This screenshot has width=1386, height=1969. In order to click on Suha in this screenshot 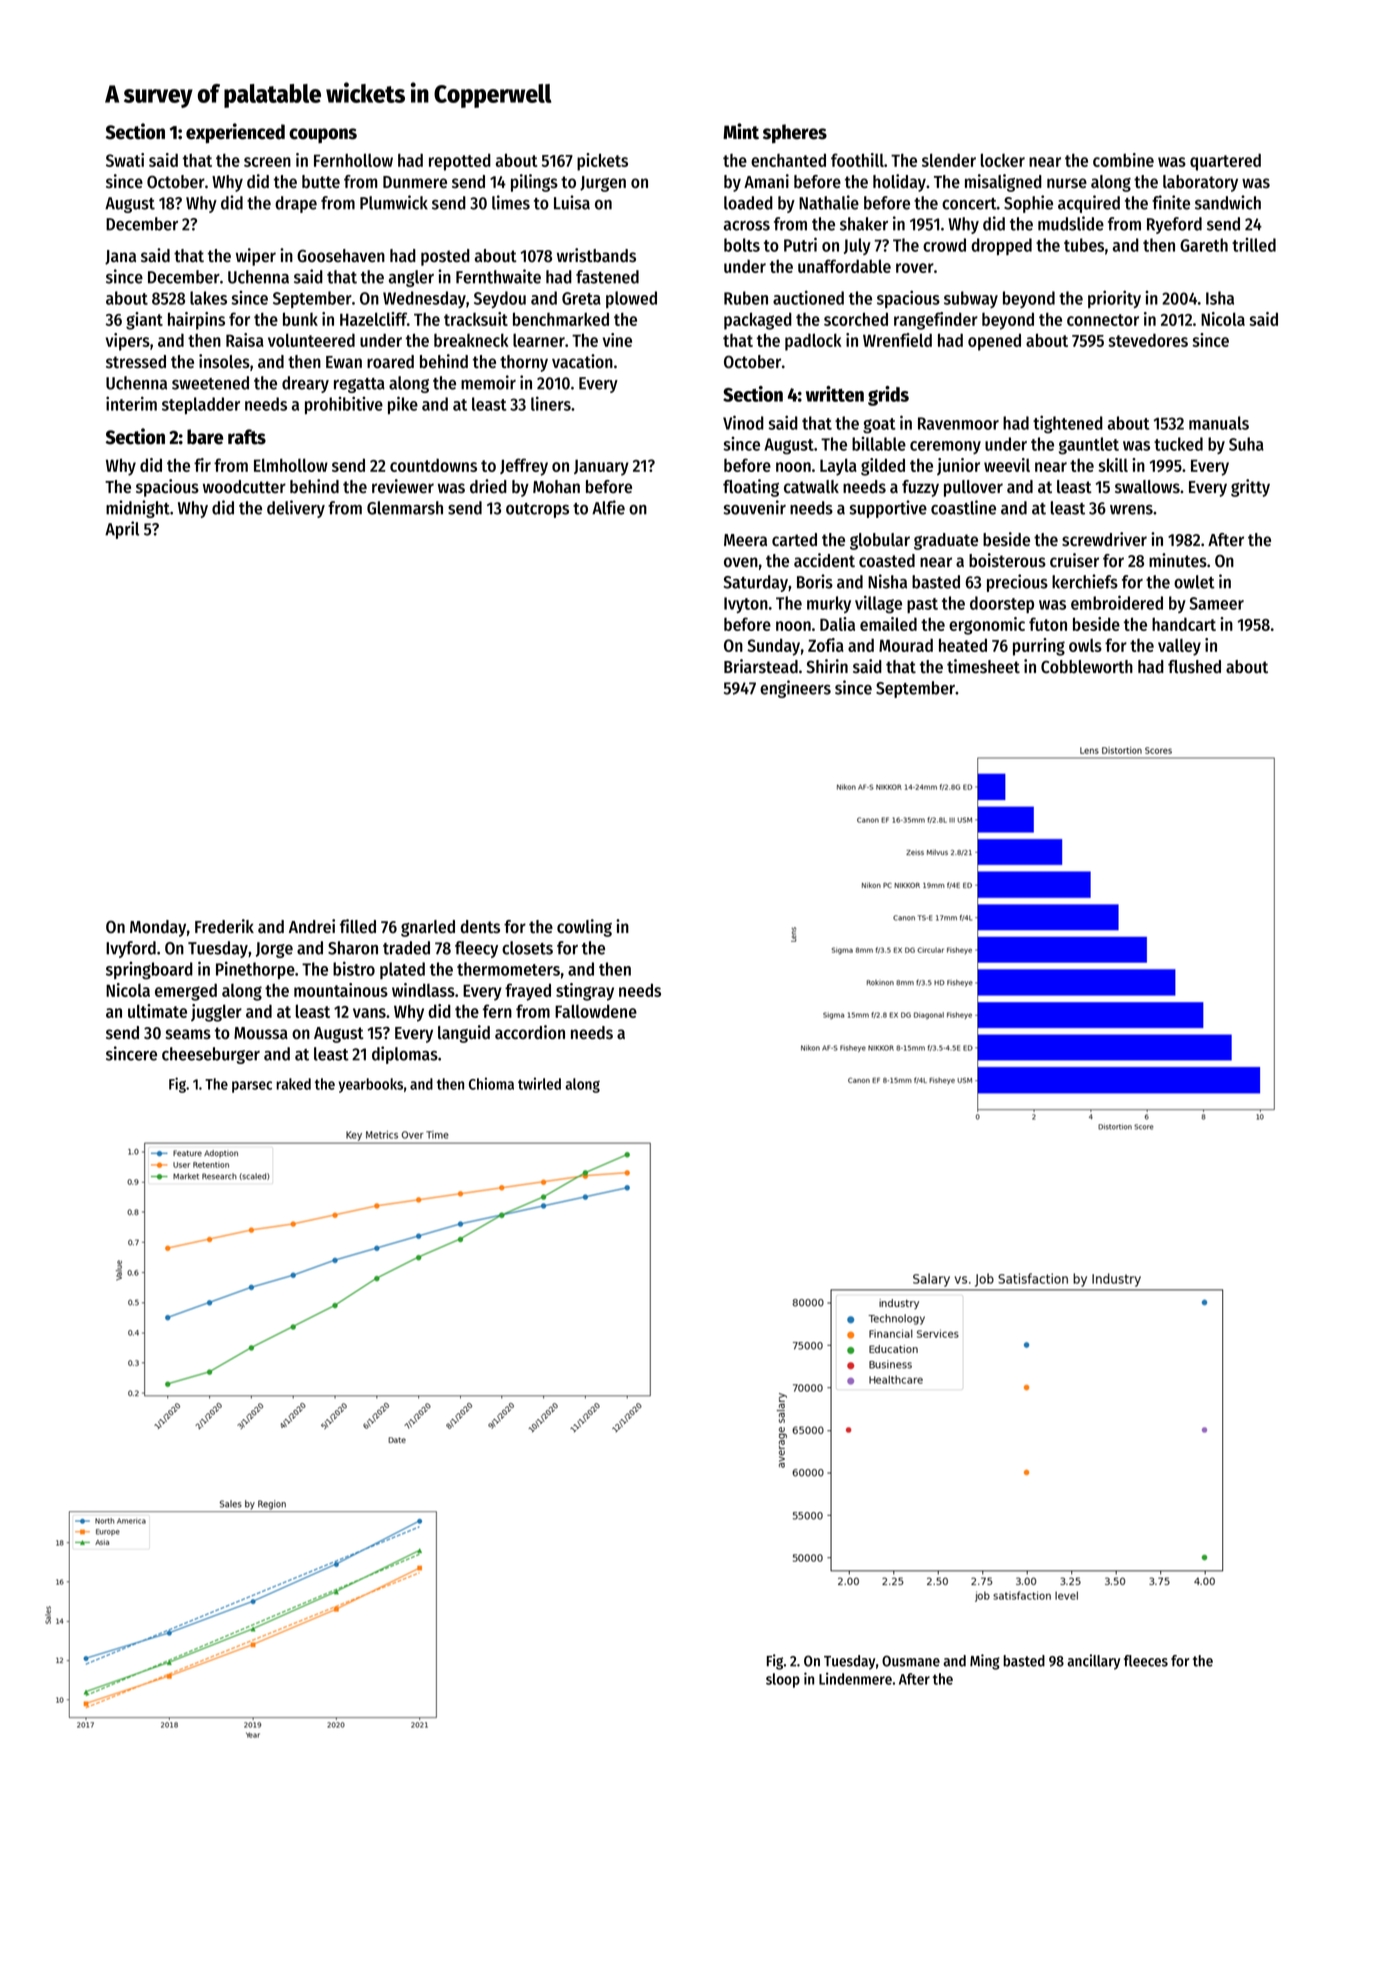, I will do `click(1246, 444)`.
